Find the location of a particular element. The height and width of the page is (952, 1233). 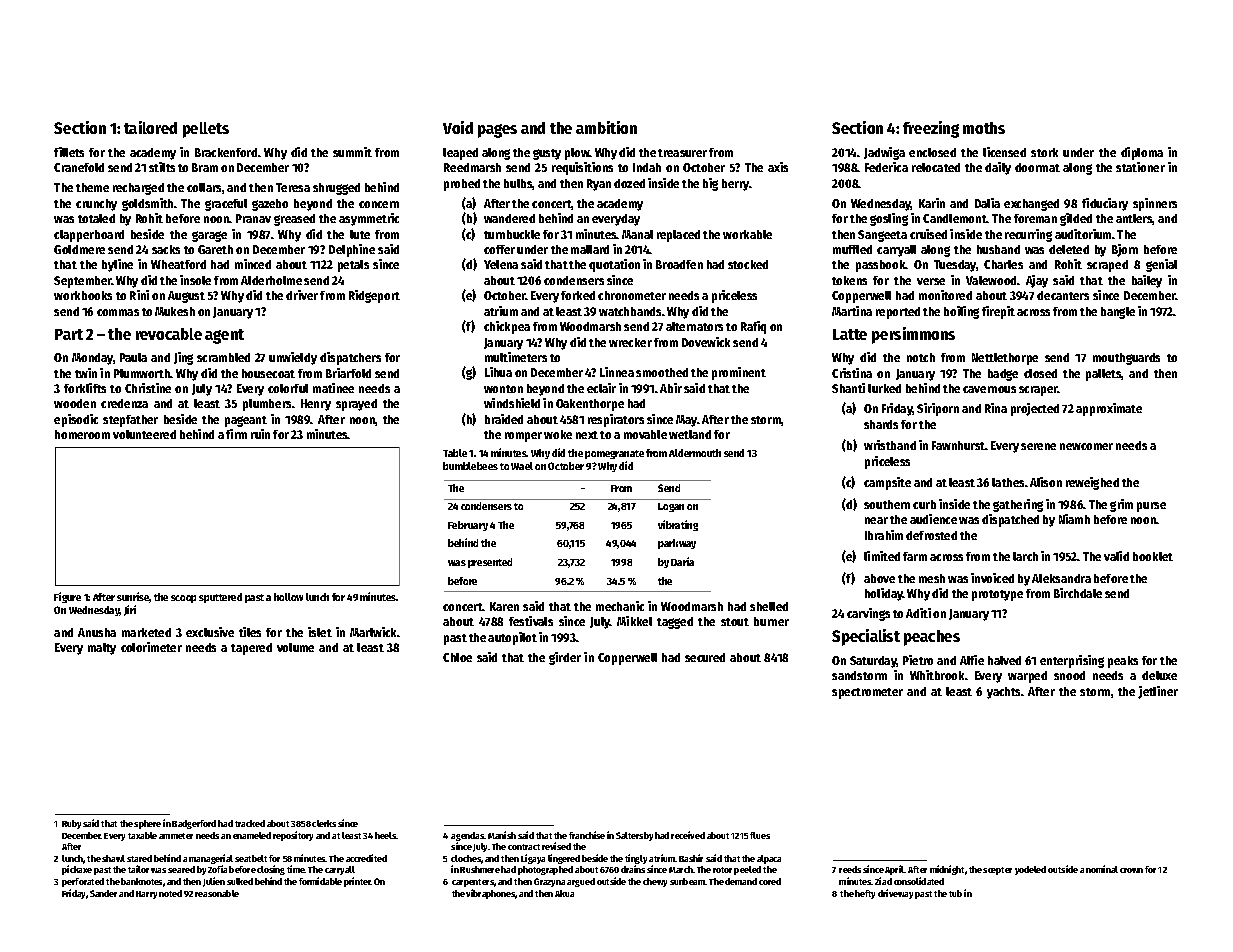

Brackenford is located at coordinates (226, 152).
